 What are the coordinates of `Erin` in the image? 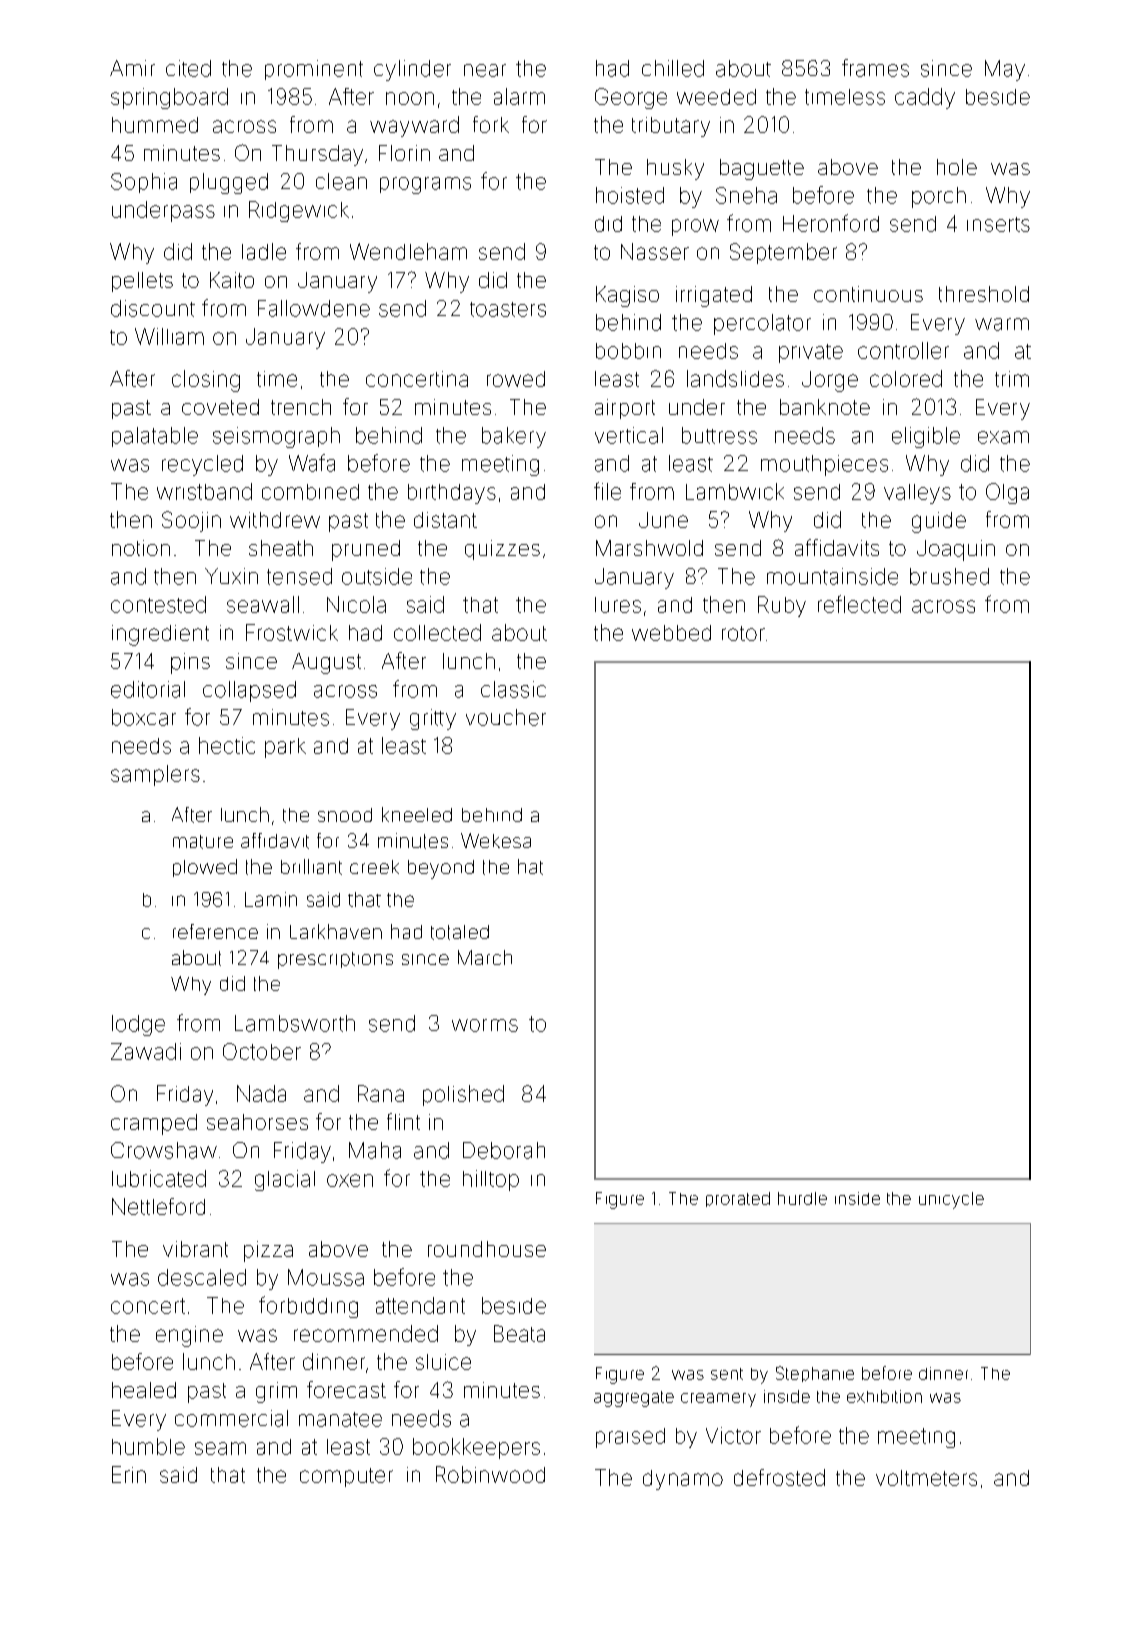 It's located at (129, 1474).
